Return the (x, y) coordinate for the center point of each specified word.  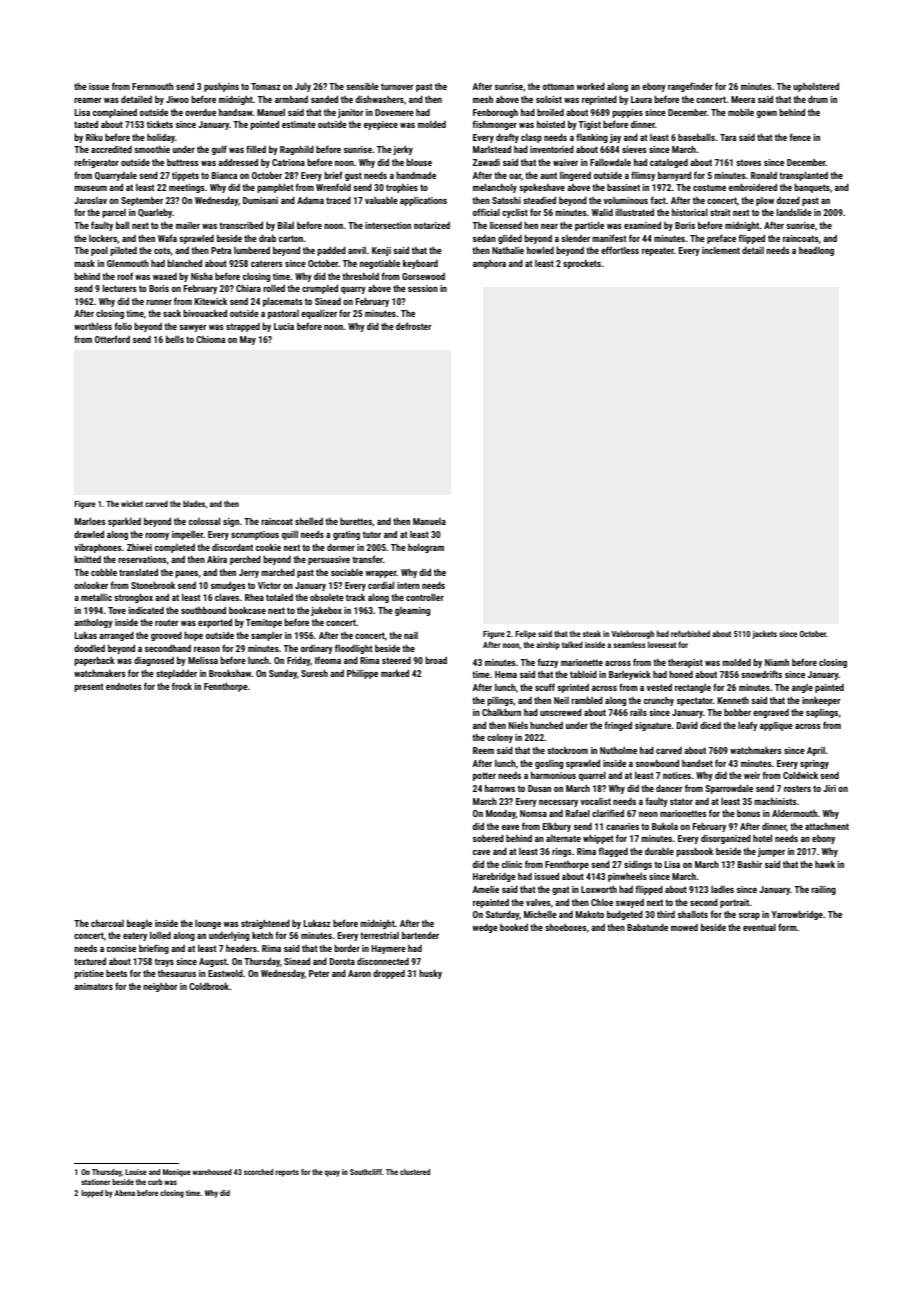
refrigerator (96, 163)
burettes (356, 521)
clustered (415, 1172)
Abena (124, 1193)
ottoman (558, 86)
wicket (132, 503)
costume (709, 187)
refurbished (690, 633)
